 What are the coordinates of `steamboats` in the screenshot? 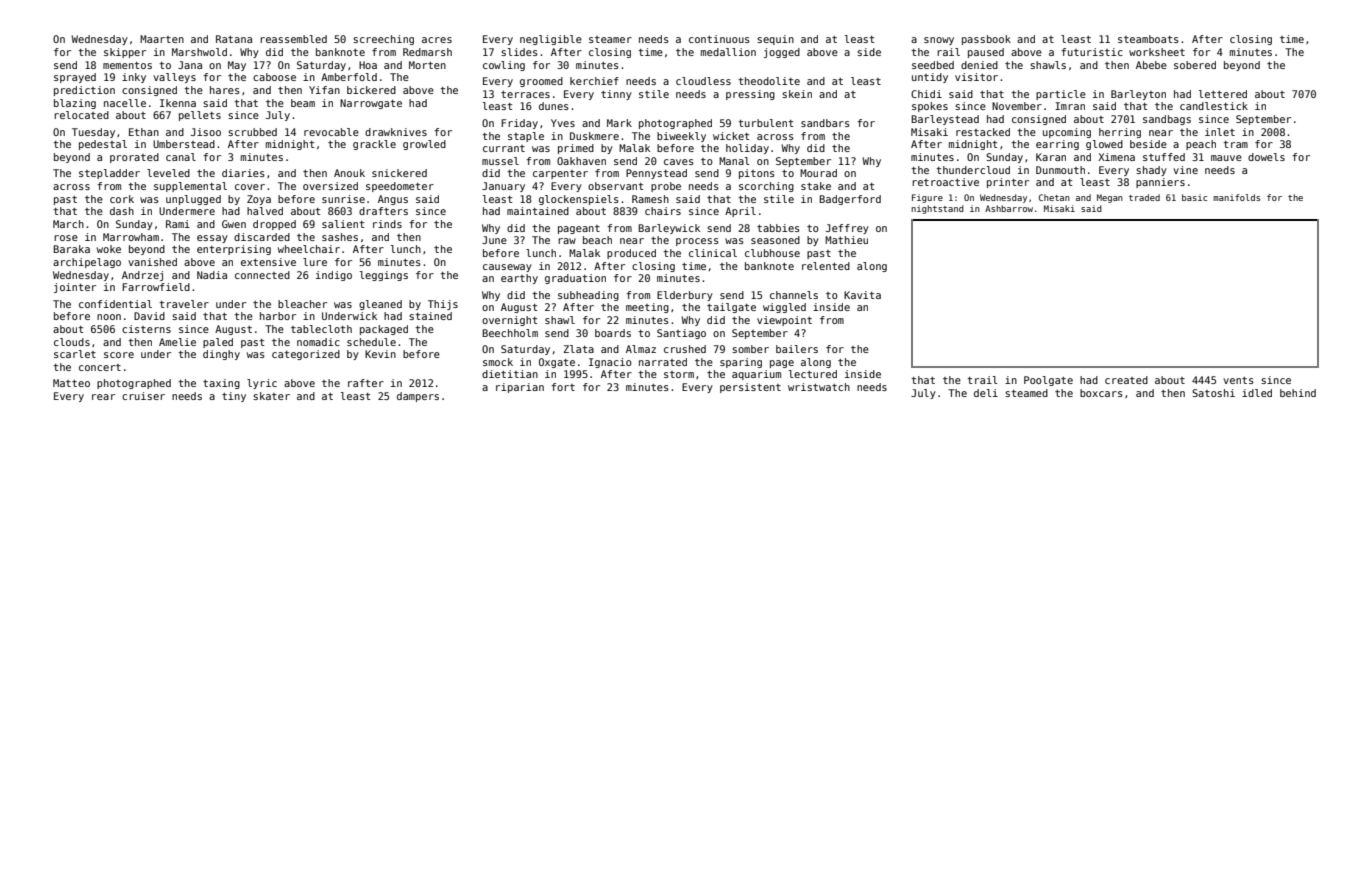 It's located at (1148, 39).
